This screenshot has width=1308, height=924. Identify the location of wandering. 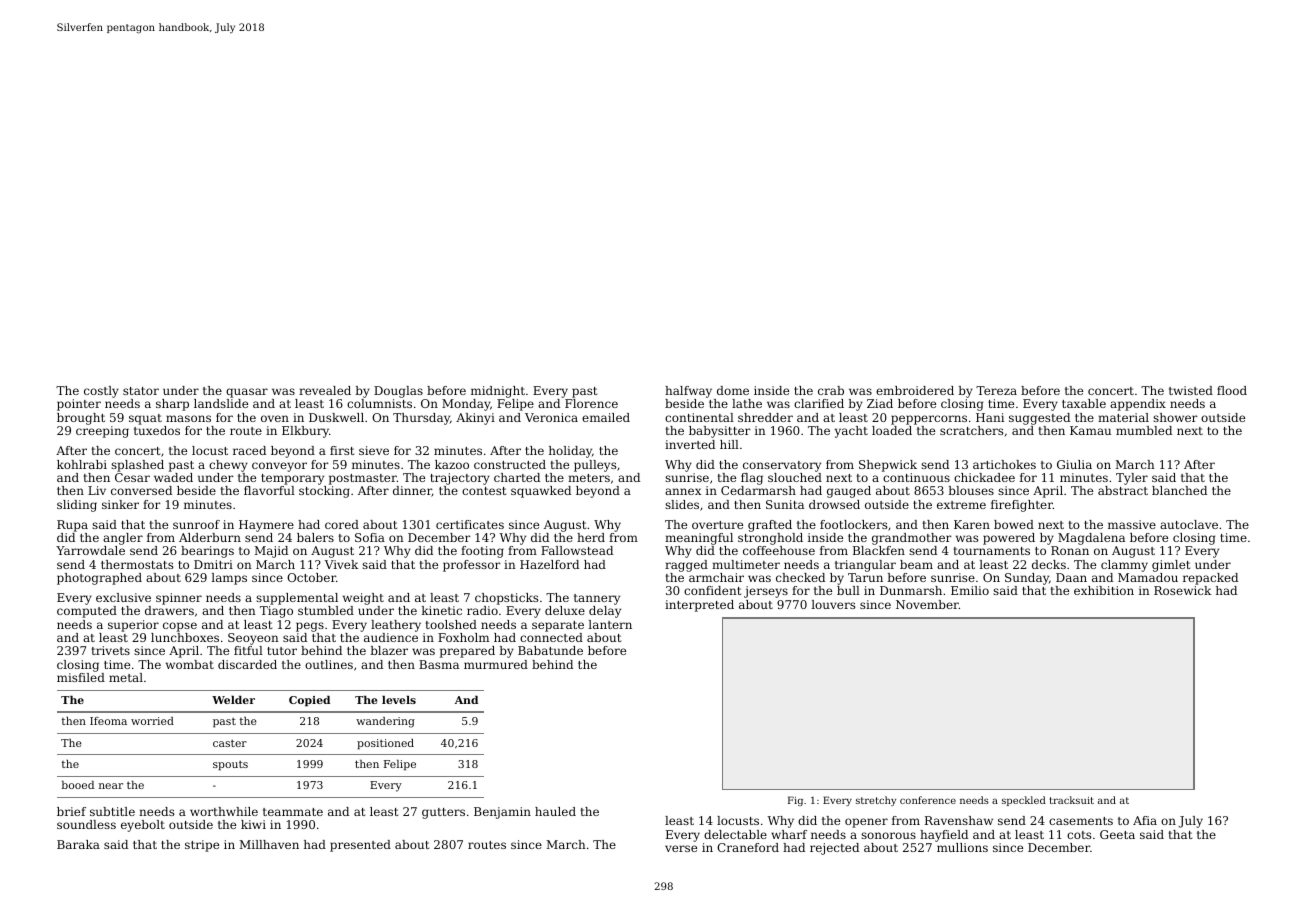
(385, 722).
